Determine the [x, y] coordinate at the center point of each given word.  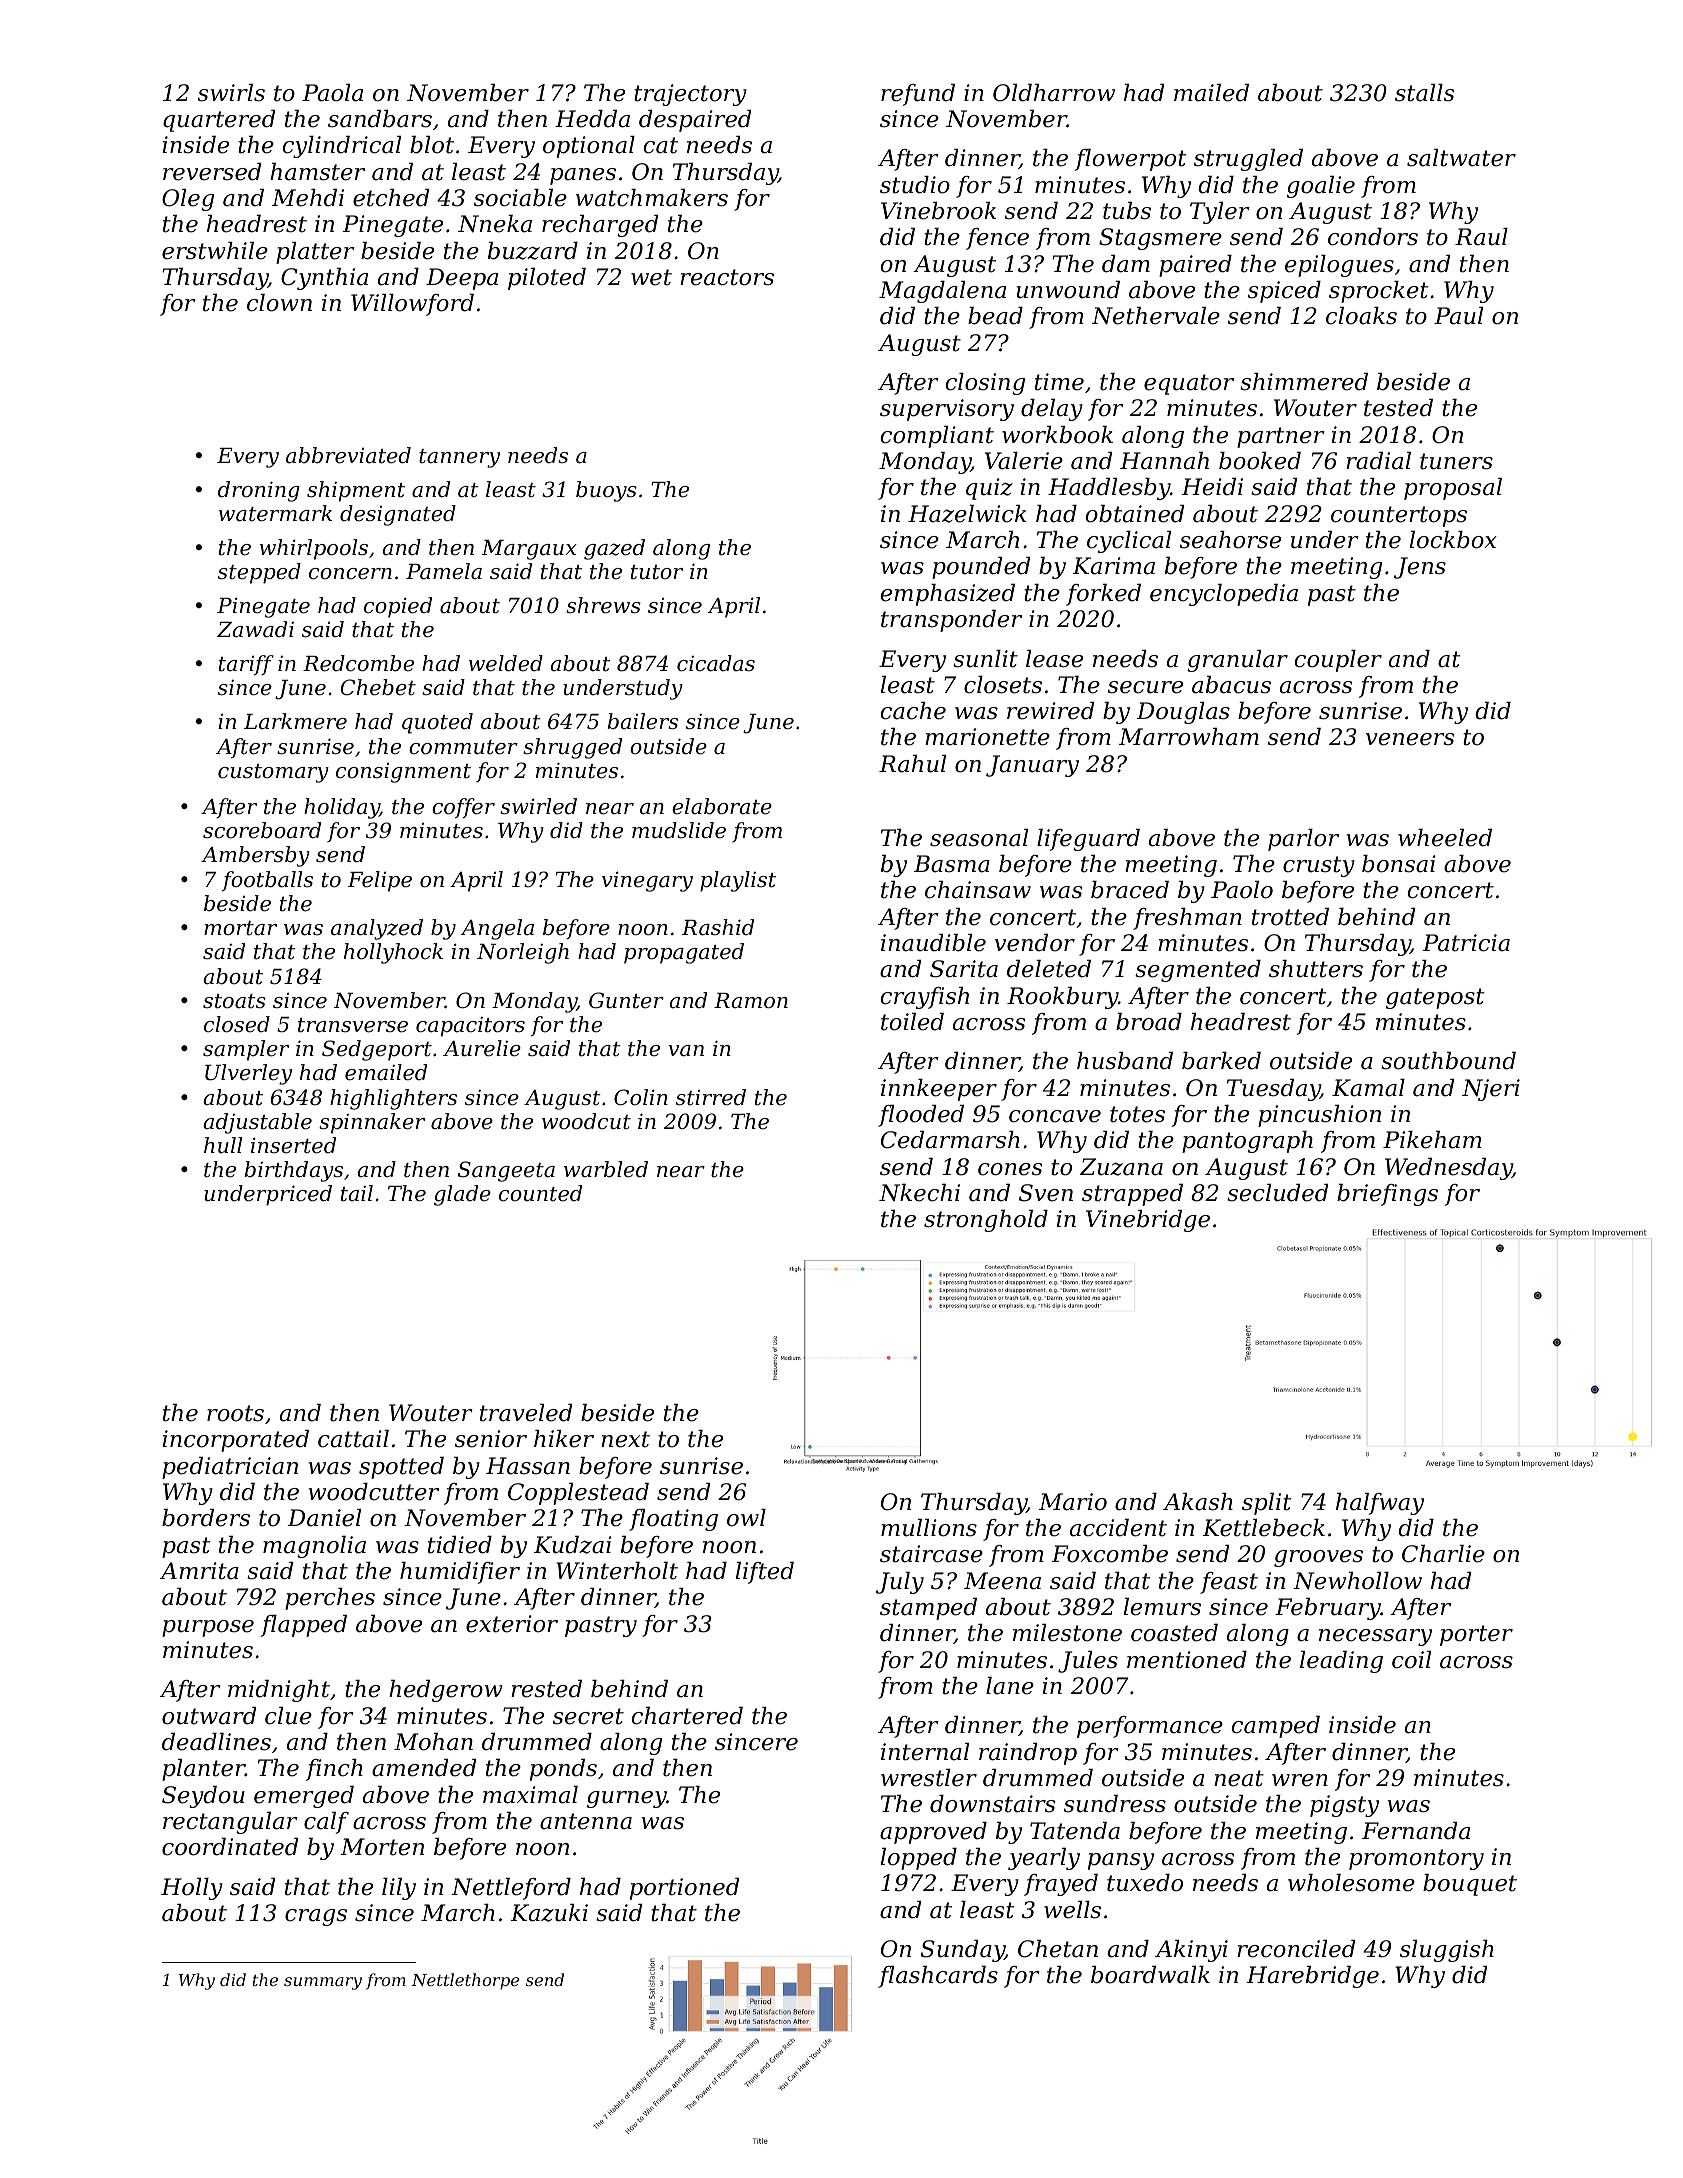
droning [259, 491]
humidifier [460, 1573]
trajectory [690, 95]
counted [540, 1193]
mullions [929, 1528]
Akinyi [1191, 1951]
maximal [530, 1795]
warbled [606, 1169]
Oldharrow [1054, 93]
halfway [1380, 1504]
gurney [627, 1799]
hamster [317, 172]
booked [1260, 461]
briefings [1387, 1195]
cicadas [716, 663]
